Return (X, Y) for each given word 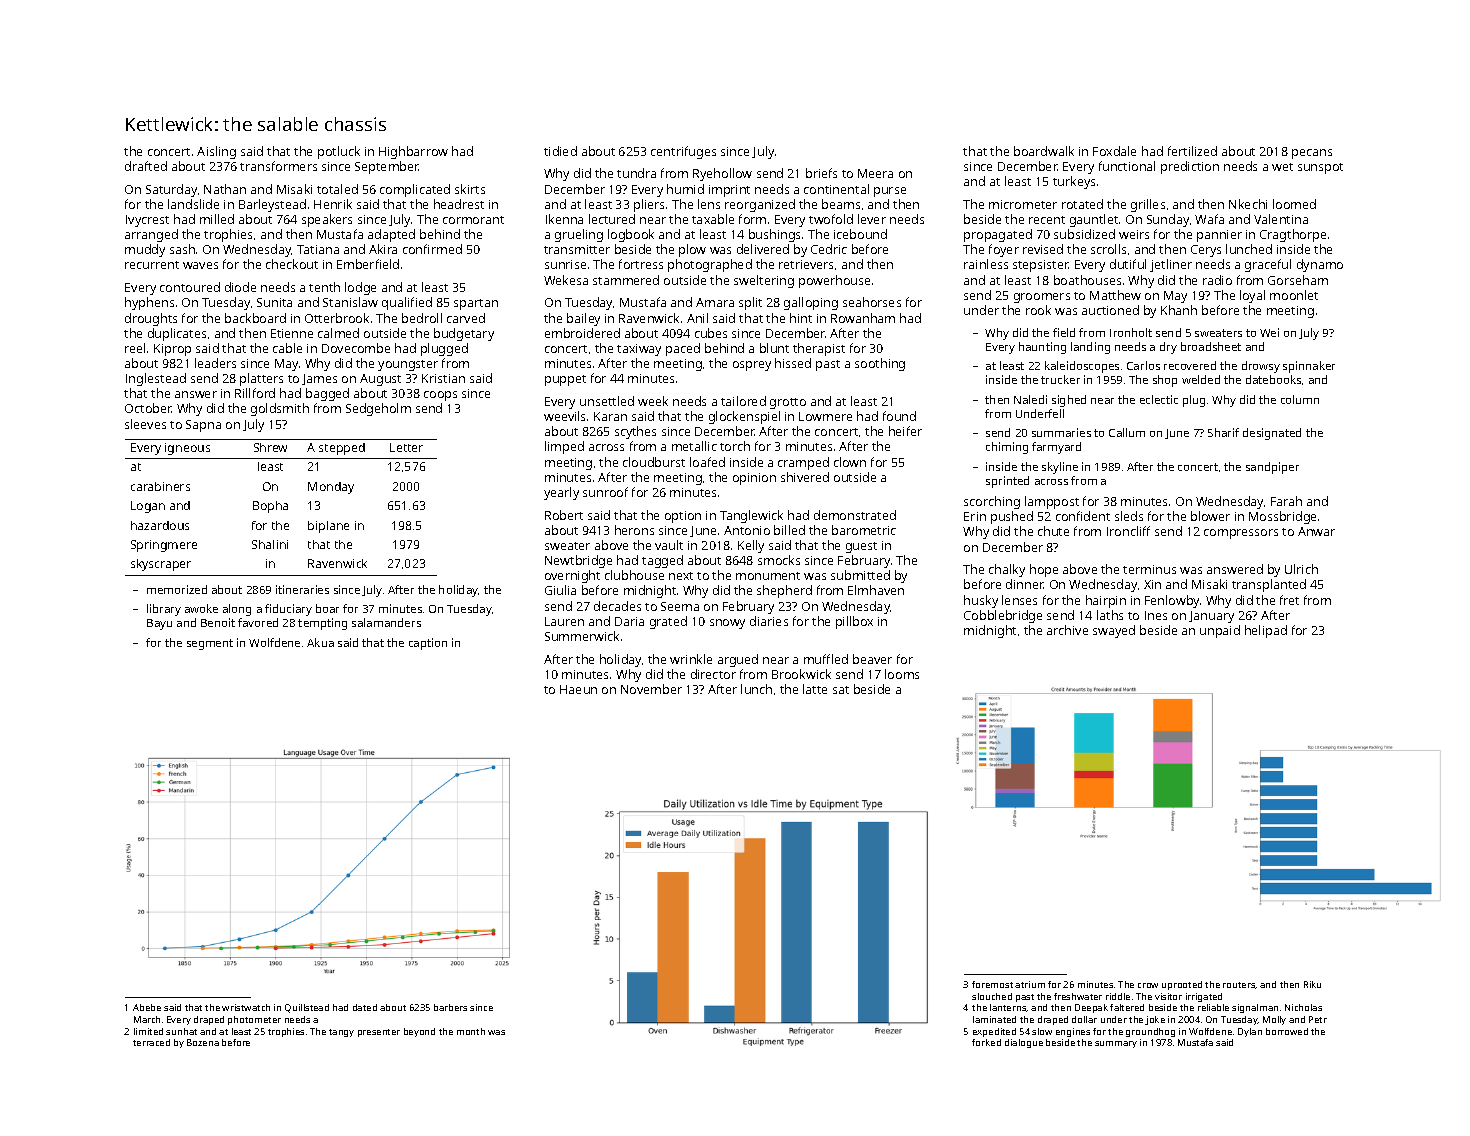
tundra (636, 173)
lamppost (1052, 502)
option (683, 517)
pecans (1312, 154)
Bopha (270, 507)
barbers (450, 1007)
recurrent (152, 265)
